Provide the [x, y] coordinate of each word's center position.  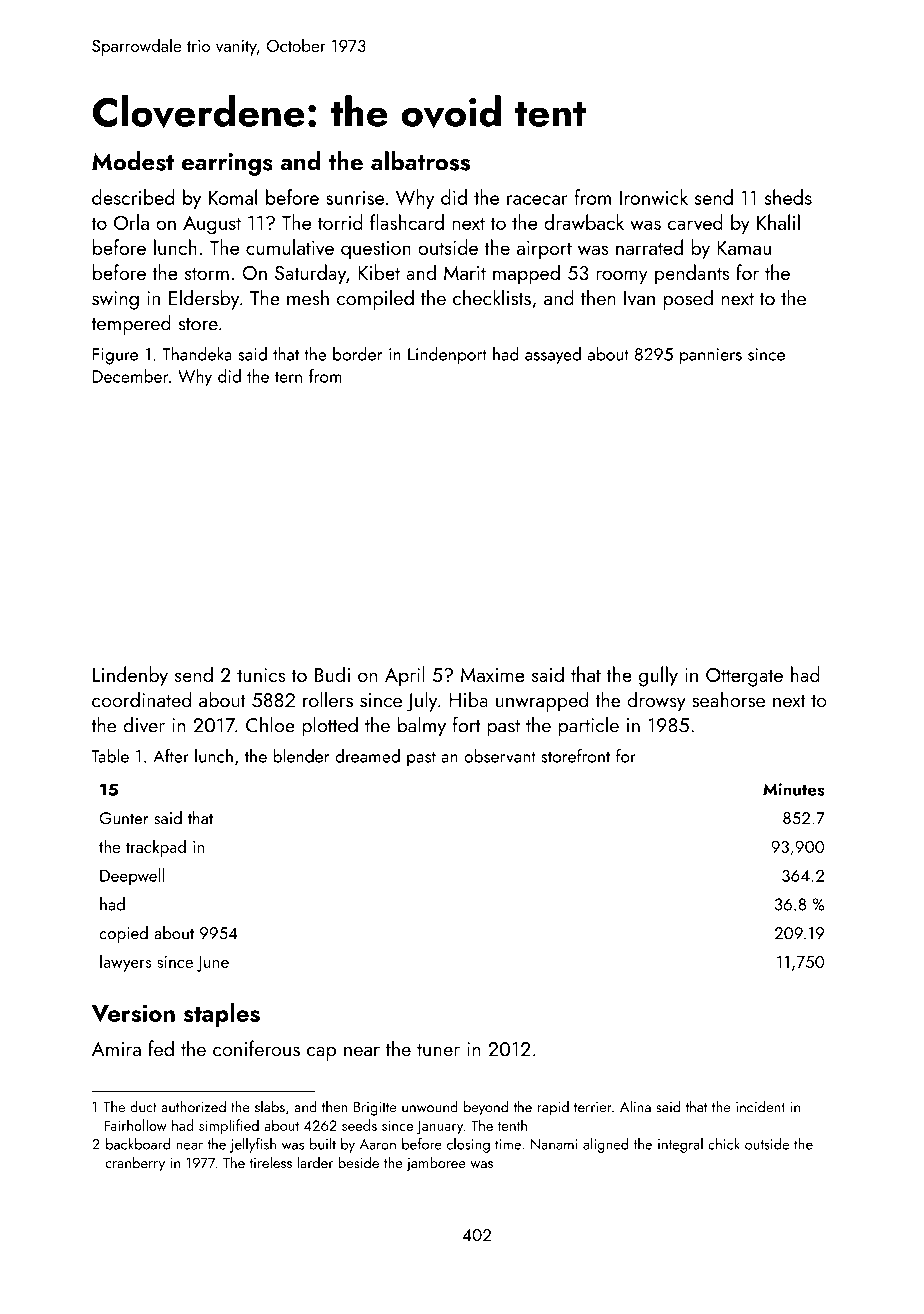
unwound [430, 1107]
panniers [711, 356]
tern [288, 377]
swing [115, 300]
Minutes [794, 789]
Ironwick [654, 197]
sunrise [355, 198]
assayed [553, 356]
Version [133, 1013]
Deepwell [132, 876]
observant [500, 756]
